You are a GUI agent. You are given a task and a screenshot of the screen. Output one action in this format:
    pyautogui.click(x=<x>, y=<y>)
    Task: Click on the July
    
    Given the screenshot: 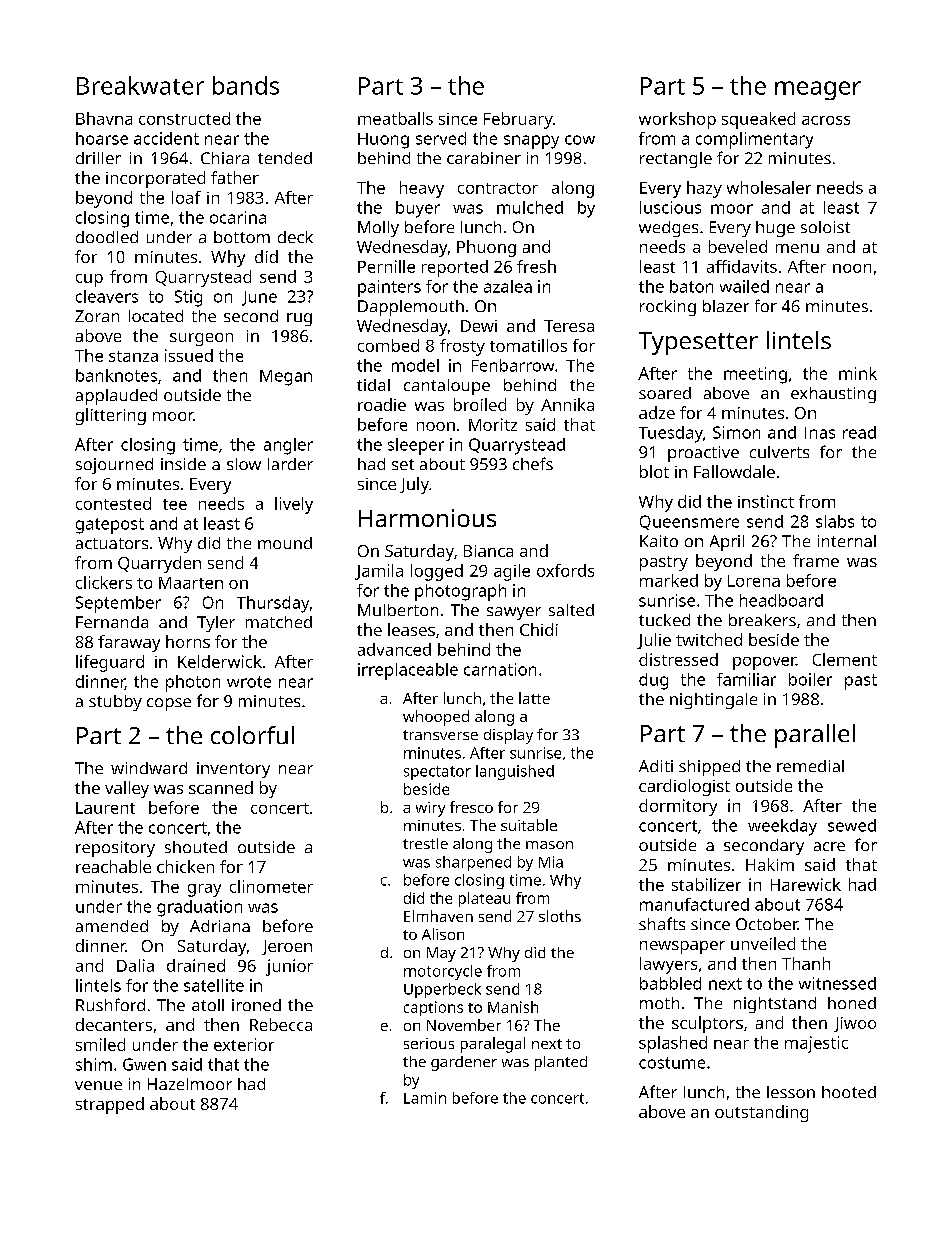 What is the action you would take?
    pyautogui.click(x=414, y=485)
